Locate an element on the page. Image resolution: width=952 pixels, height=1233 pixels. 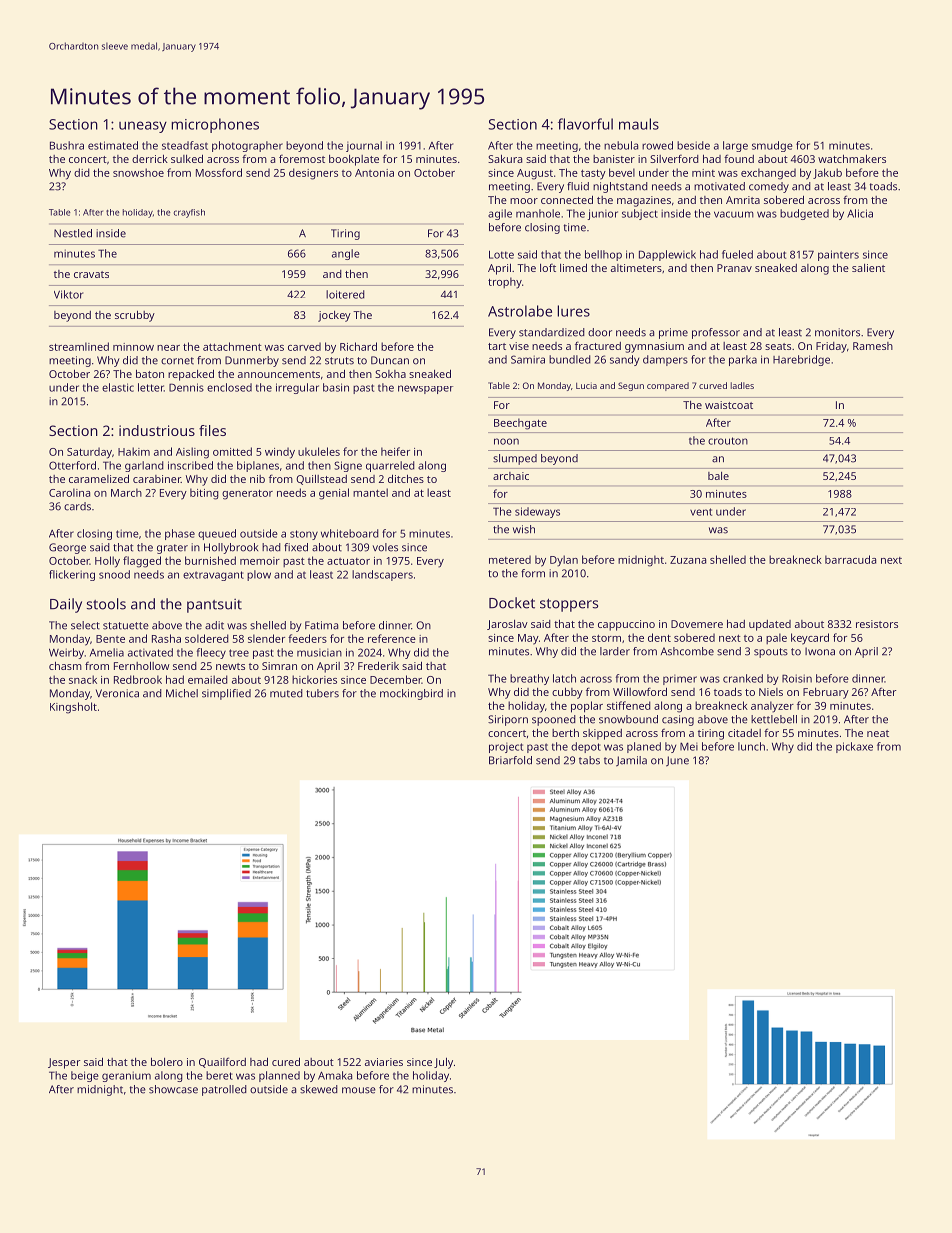
smudge is located at coordinates (772, 146).
